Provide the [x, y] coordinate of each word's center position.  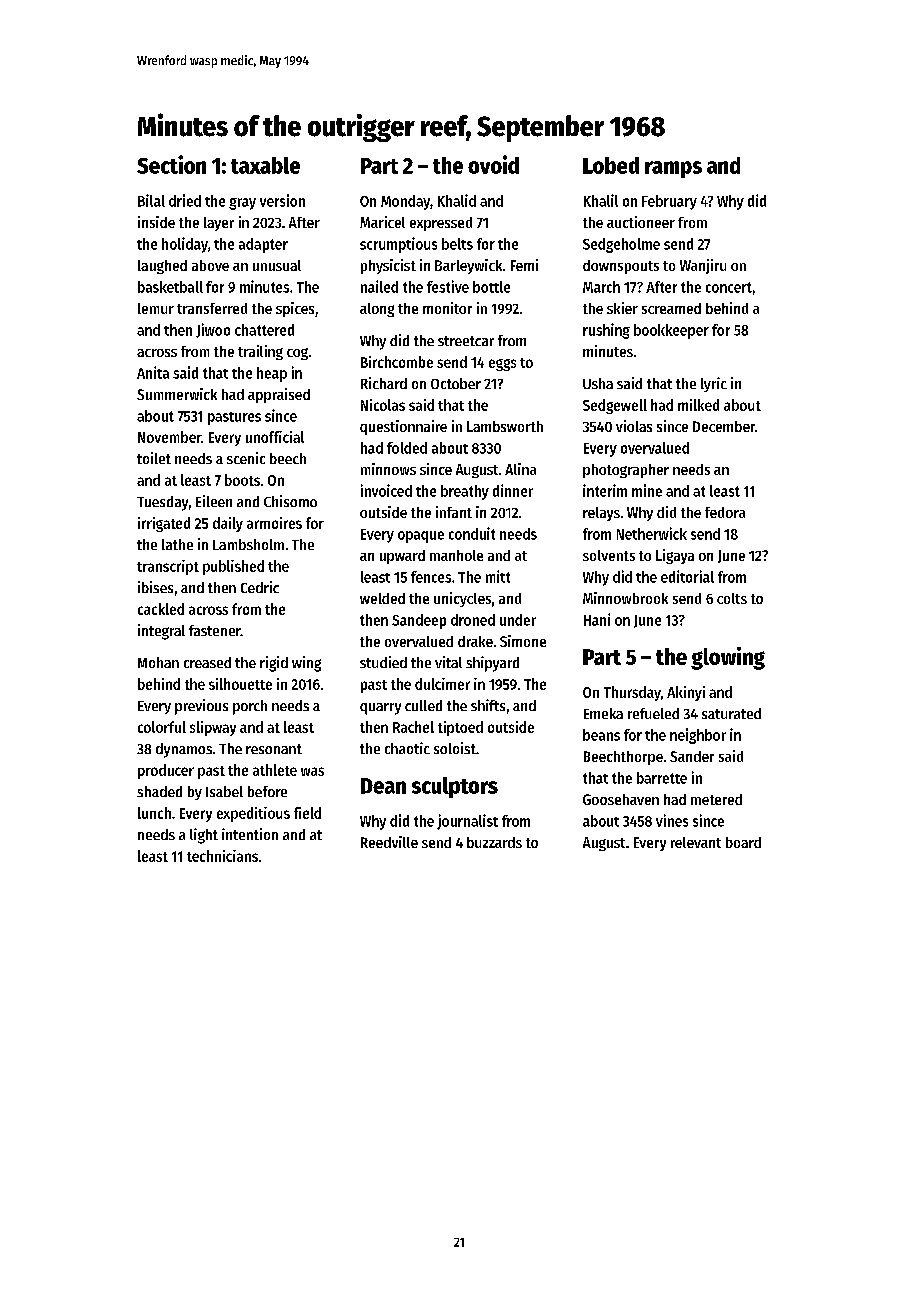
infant [454, 512]
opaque [421, 537]
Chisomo [290, 501]
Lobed [611, 165]
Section [171, 164]
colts [732, 598]
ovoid [493, 164]
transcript [168, 567]
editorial [687, 576]
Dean [383, 786]
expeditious [253, 814]
